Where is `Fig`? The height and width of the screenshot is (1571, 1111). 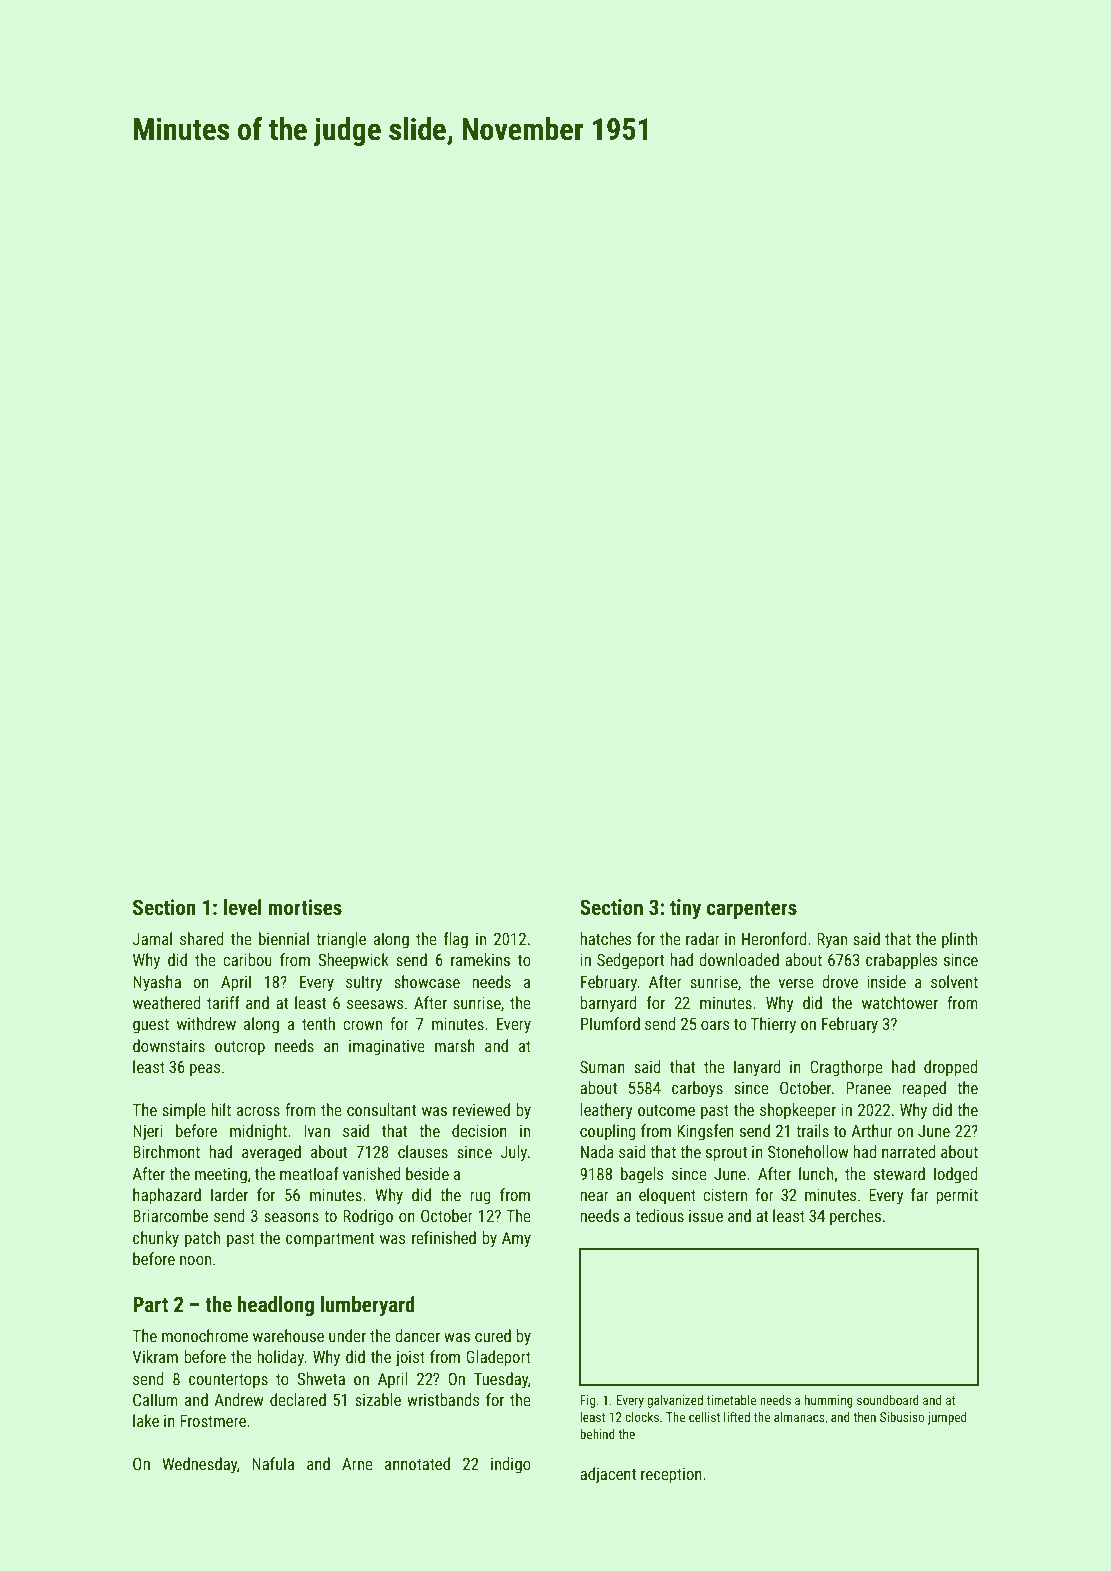
Fig is located at coordinates (587, 1401).
